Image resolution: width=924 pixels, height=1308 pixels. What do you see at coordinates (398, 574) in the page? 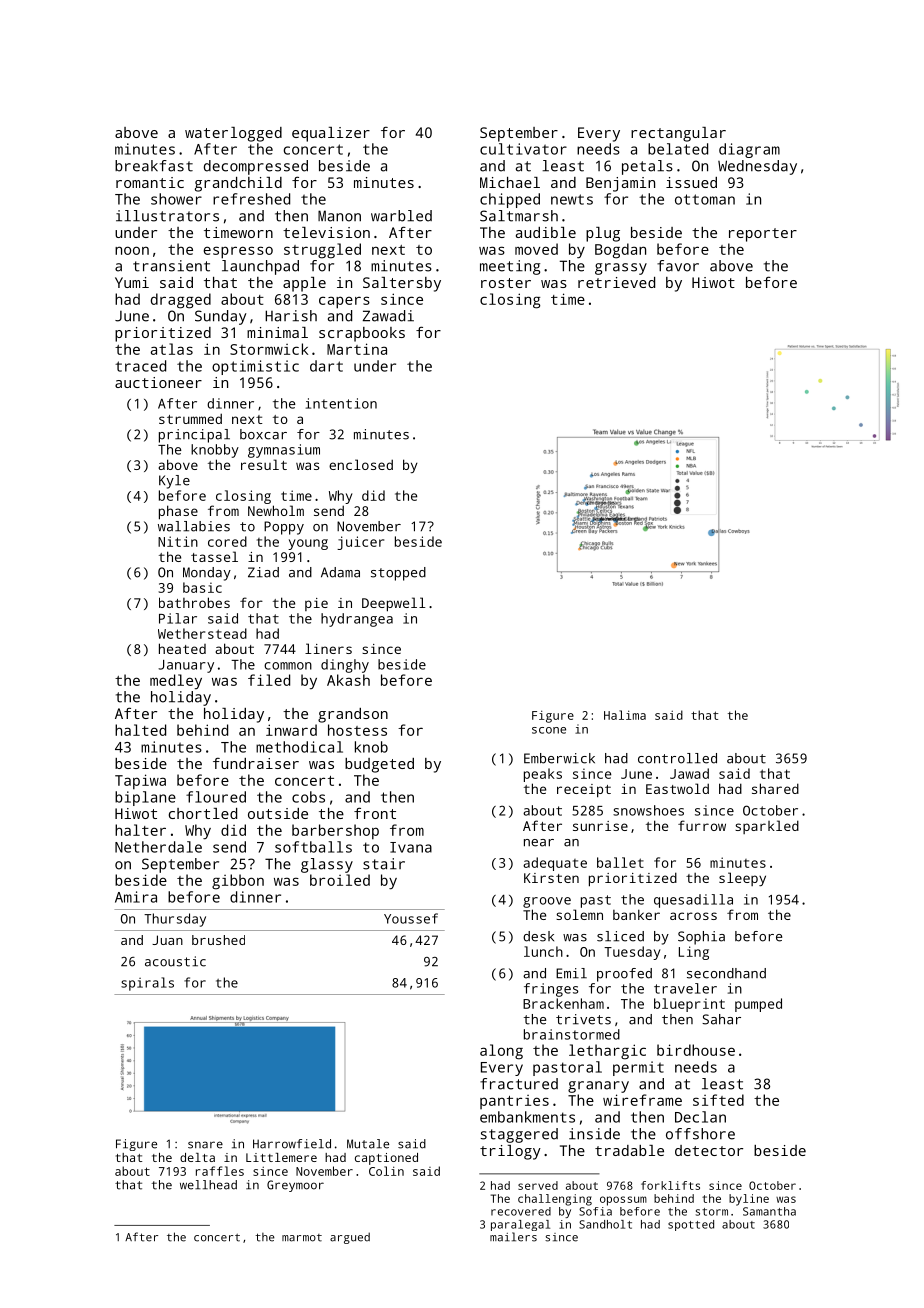
I see `stopped` at bounding box center [398, 574].
